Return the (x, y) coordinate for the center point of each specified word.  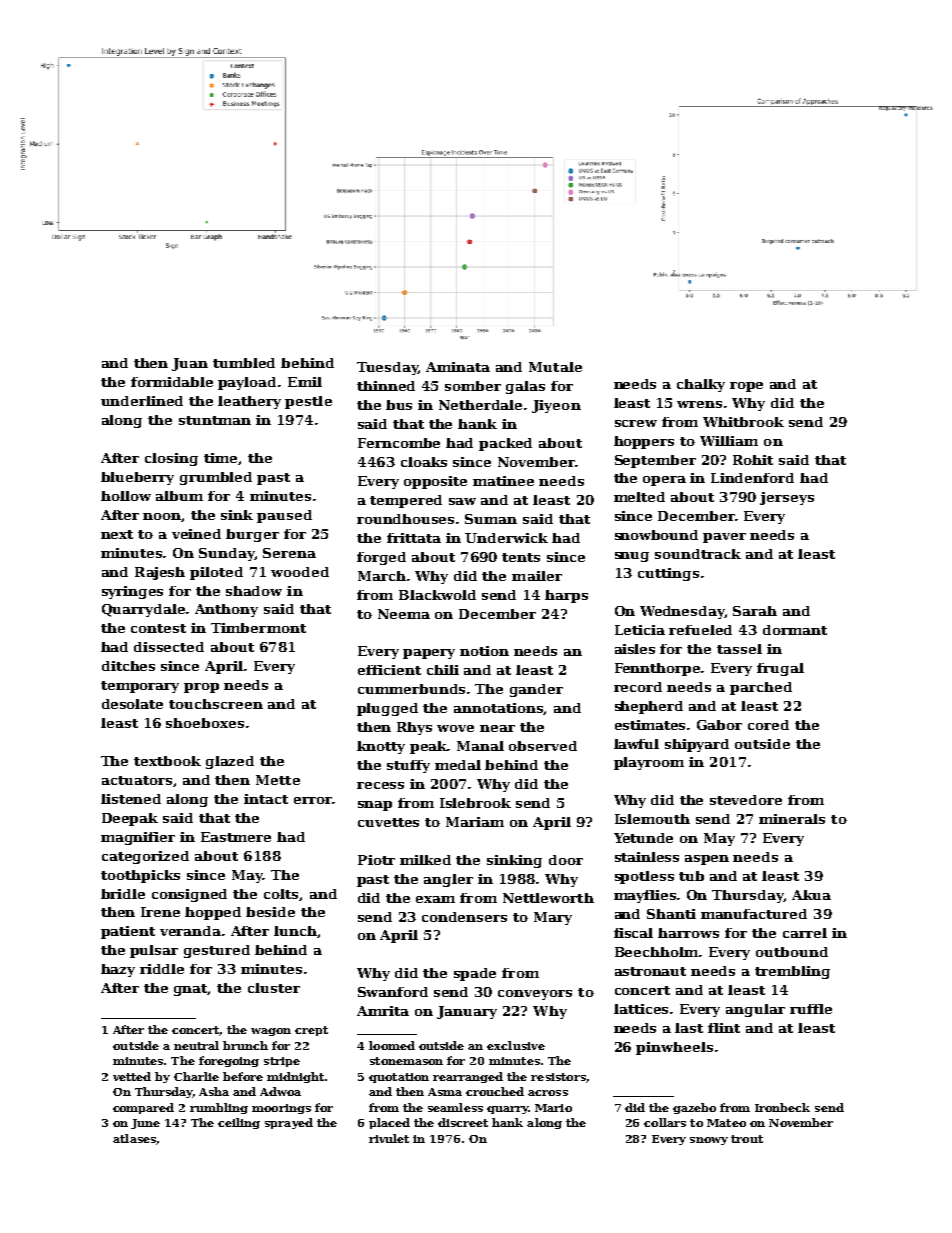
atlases (134, 1138)
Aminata (458, 367)
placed (389, 1123)
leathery (249, 402)
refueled (700, 630)
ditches (128, 666)
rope (746, 387)
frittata (414, 538)
